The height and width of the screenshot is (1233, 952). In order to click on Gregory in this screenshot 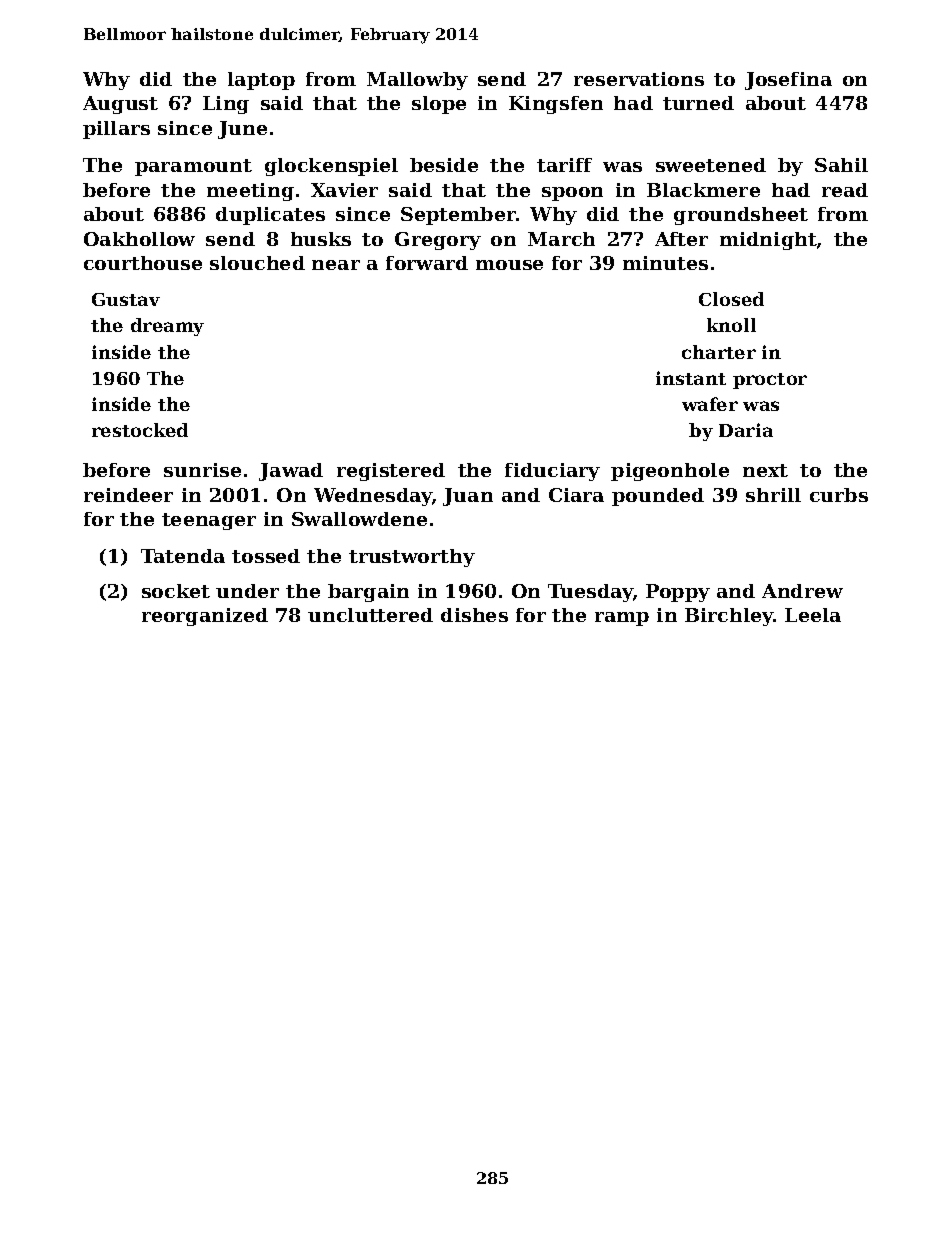, I will do `click(438, 241)`.
